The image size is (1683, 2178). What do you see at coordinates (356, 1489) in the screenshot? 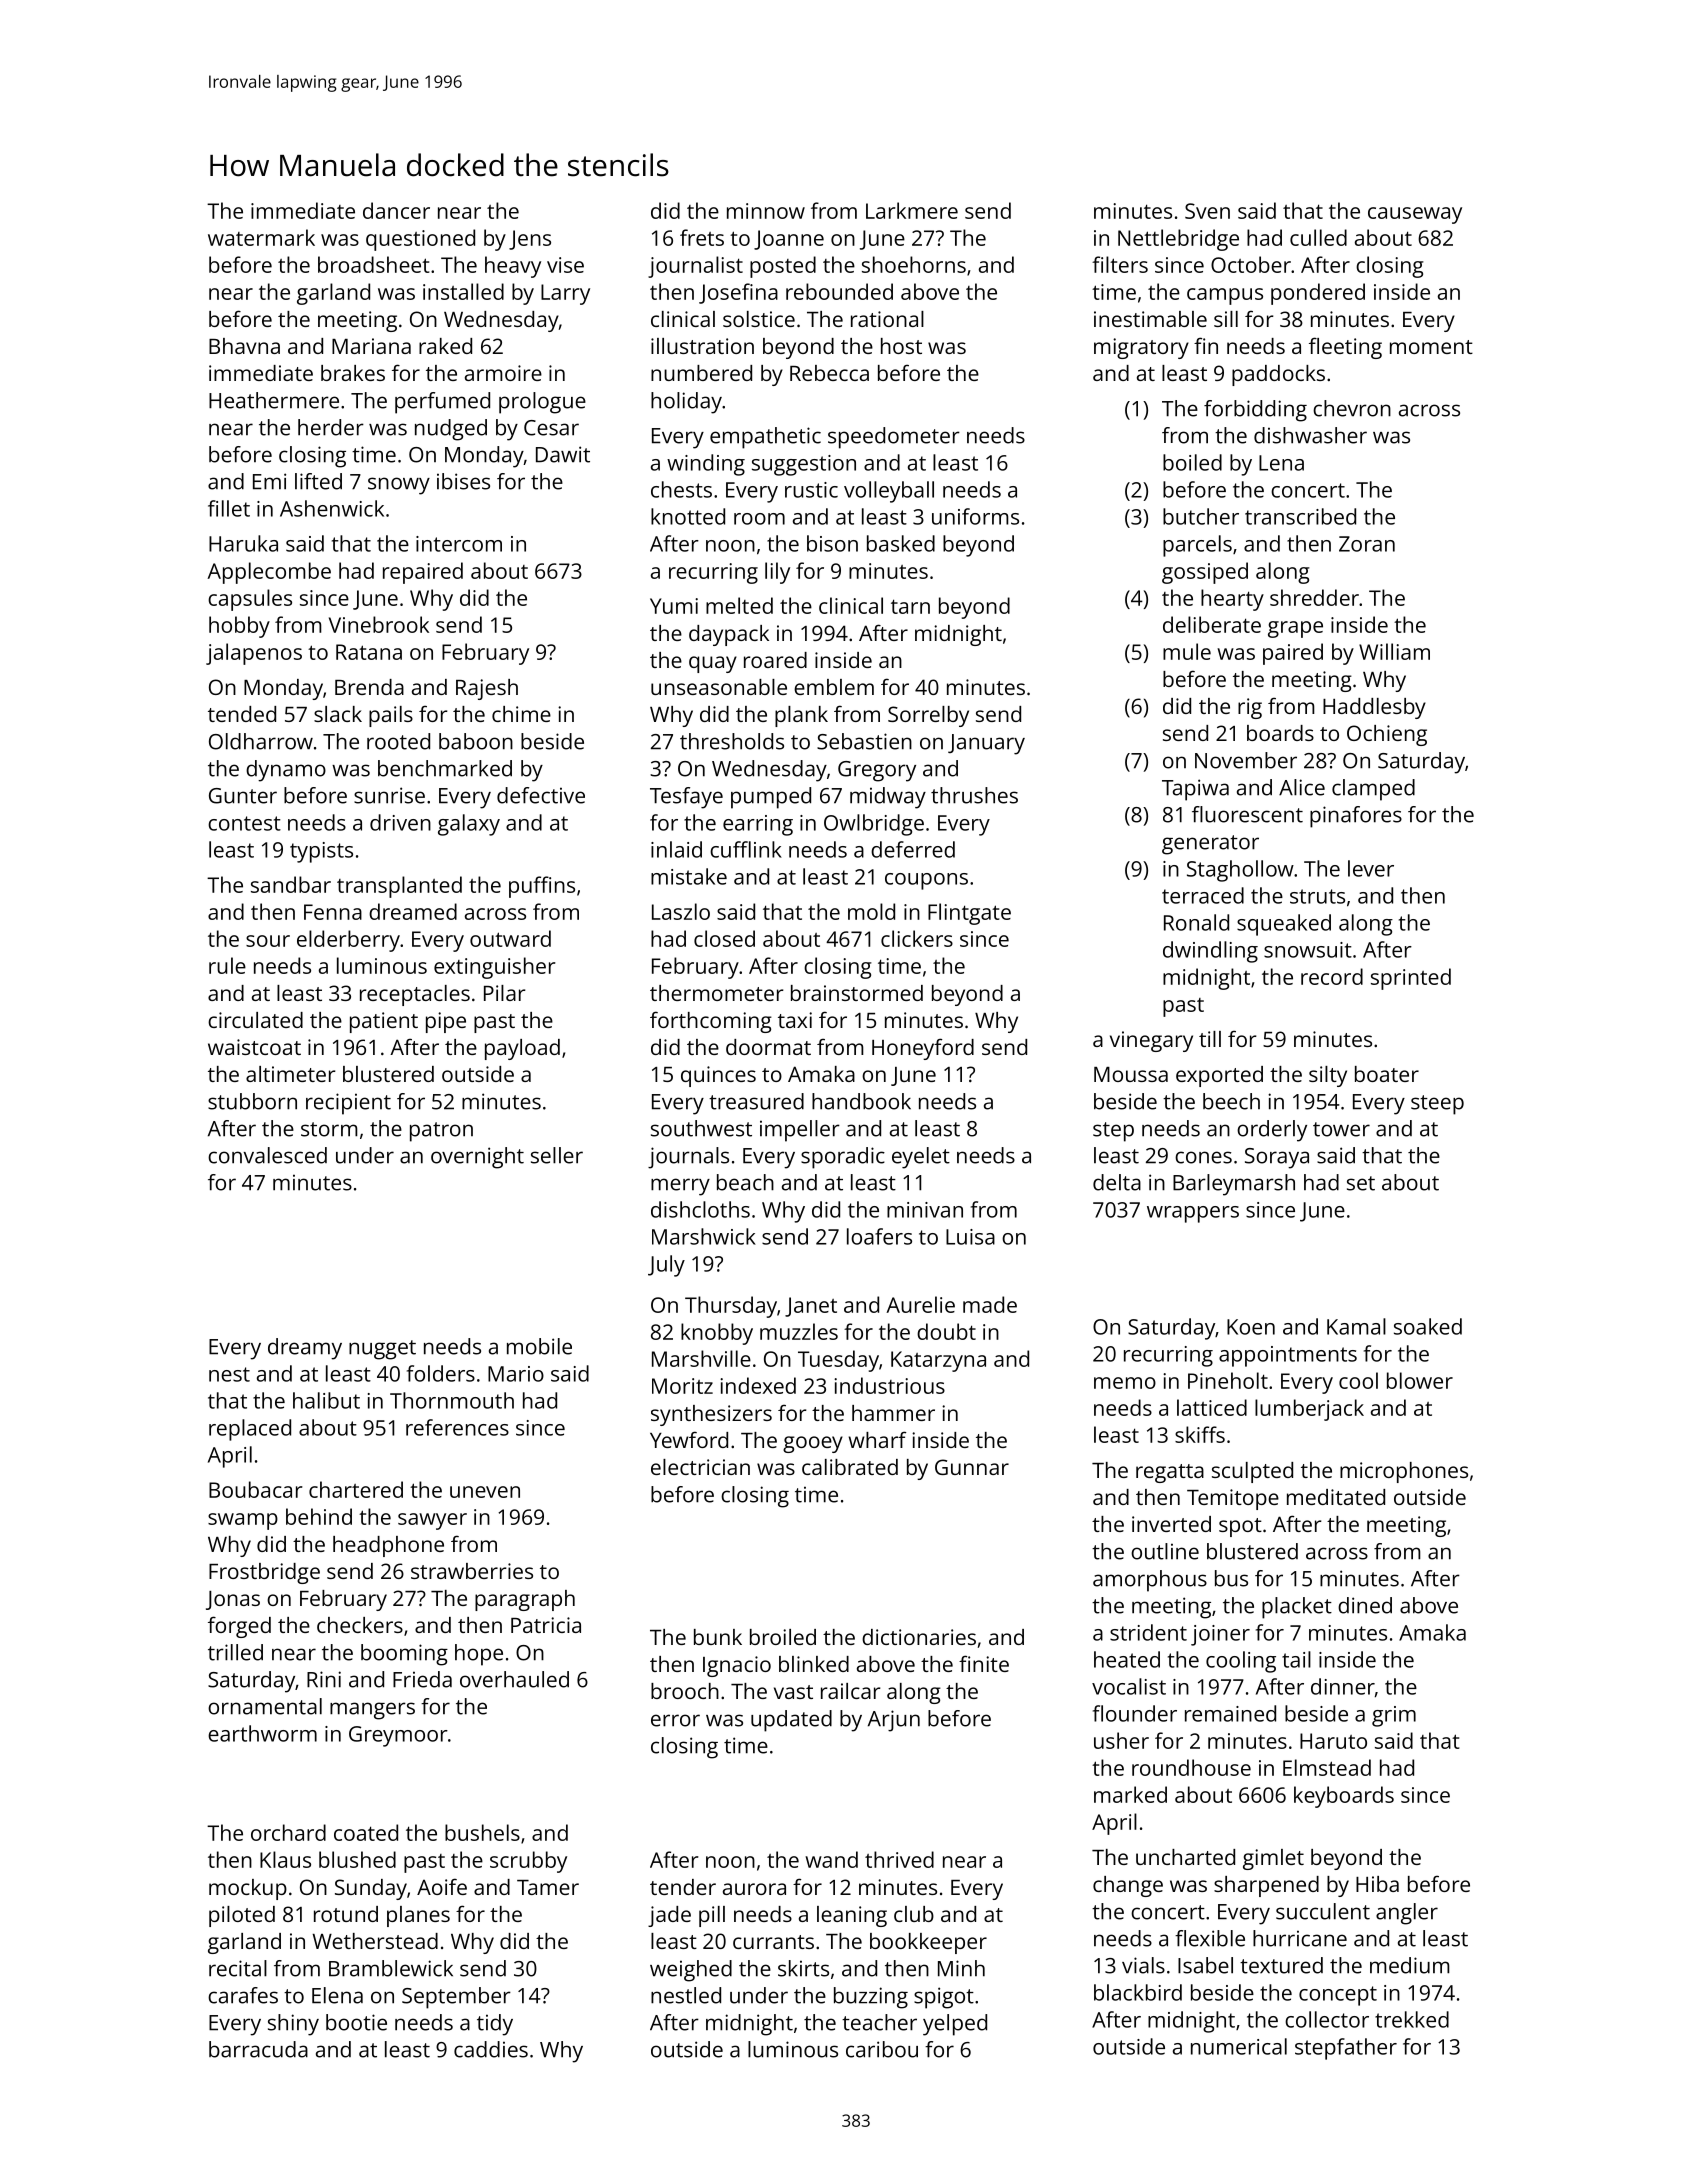
I see `chartered` at bounding box center [356, 1489].
